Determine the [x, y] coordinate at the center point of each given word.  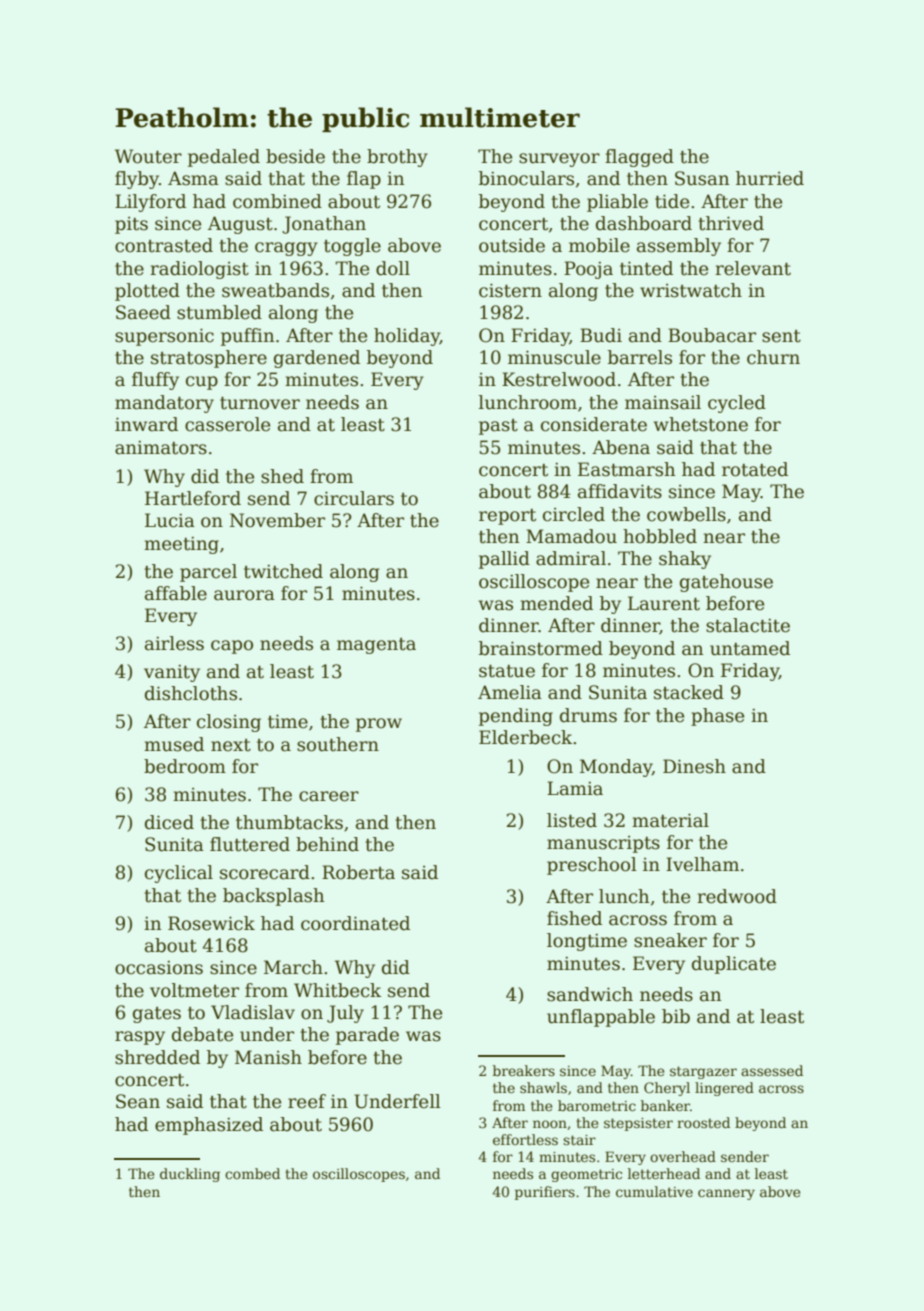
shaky [685, 560]
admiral [571, 558]
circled [574, 514]
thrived [731, 223]
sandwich [590, 994]
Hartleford [193, 498]
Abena [621, 447]
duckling [190, 1175]
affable [176, 593]
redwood [737, 896]
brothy [397, 158]
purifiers [545, 1193]
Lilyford [150, 203]
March [293, 967]
